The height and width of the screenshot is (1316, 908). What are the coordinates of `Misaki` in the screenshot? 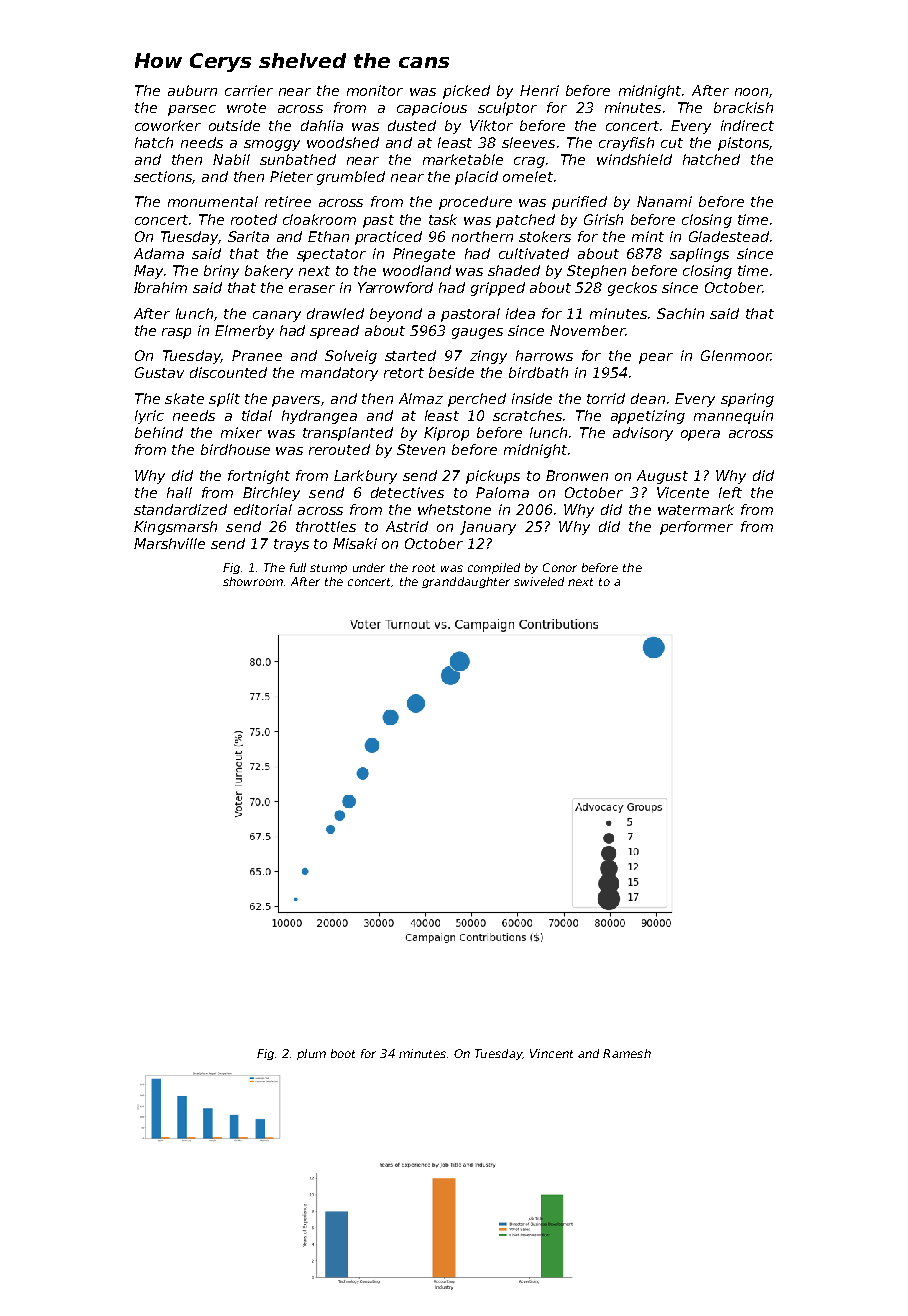 It's located at (355, 543).
